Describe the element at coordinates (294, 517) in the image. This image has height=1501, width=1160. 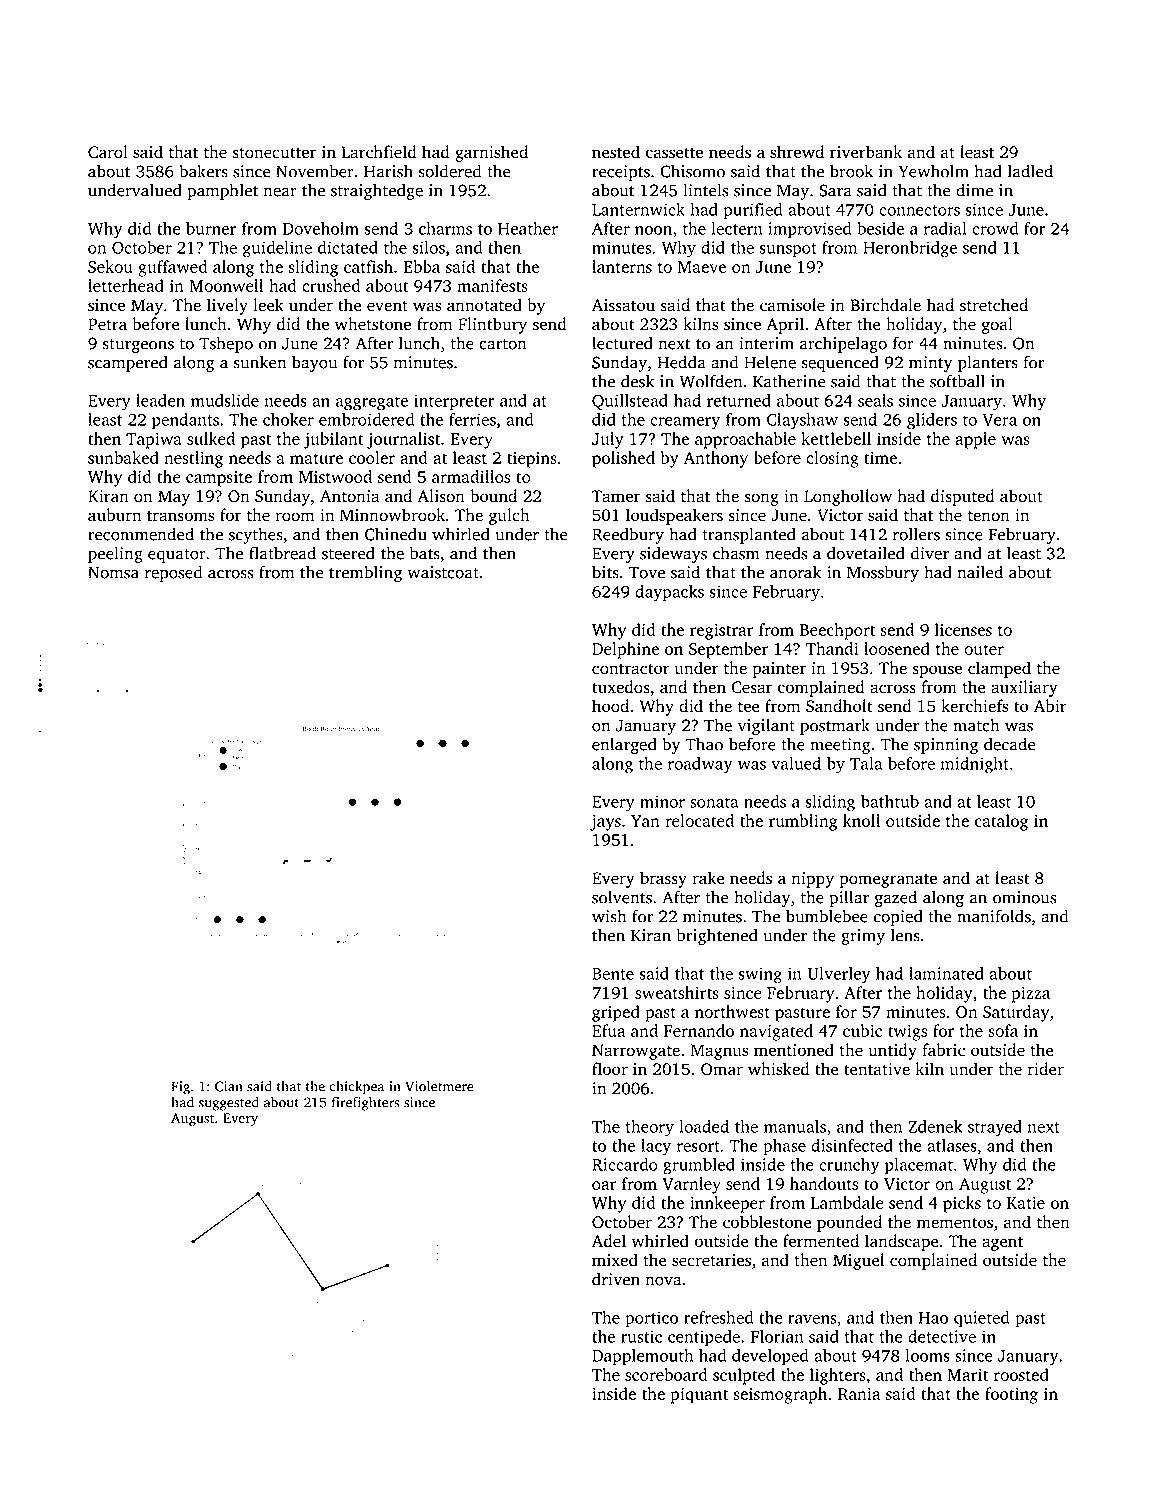
I see `room` at that location.
